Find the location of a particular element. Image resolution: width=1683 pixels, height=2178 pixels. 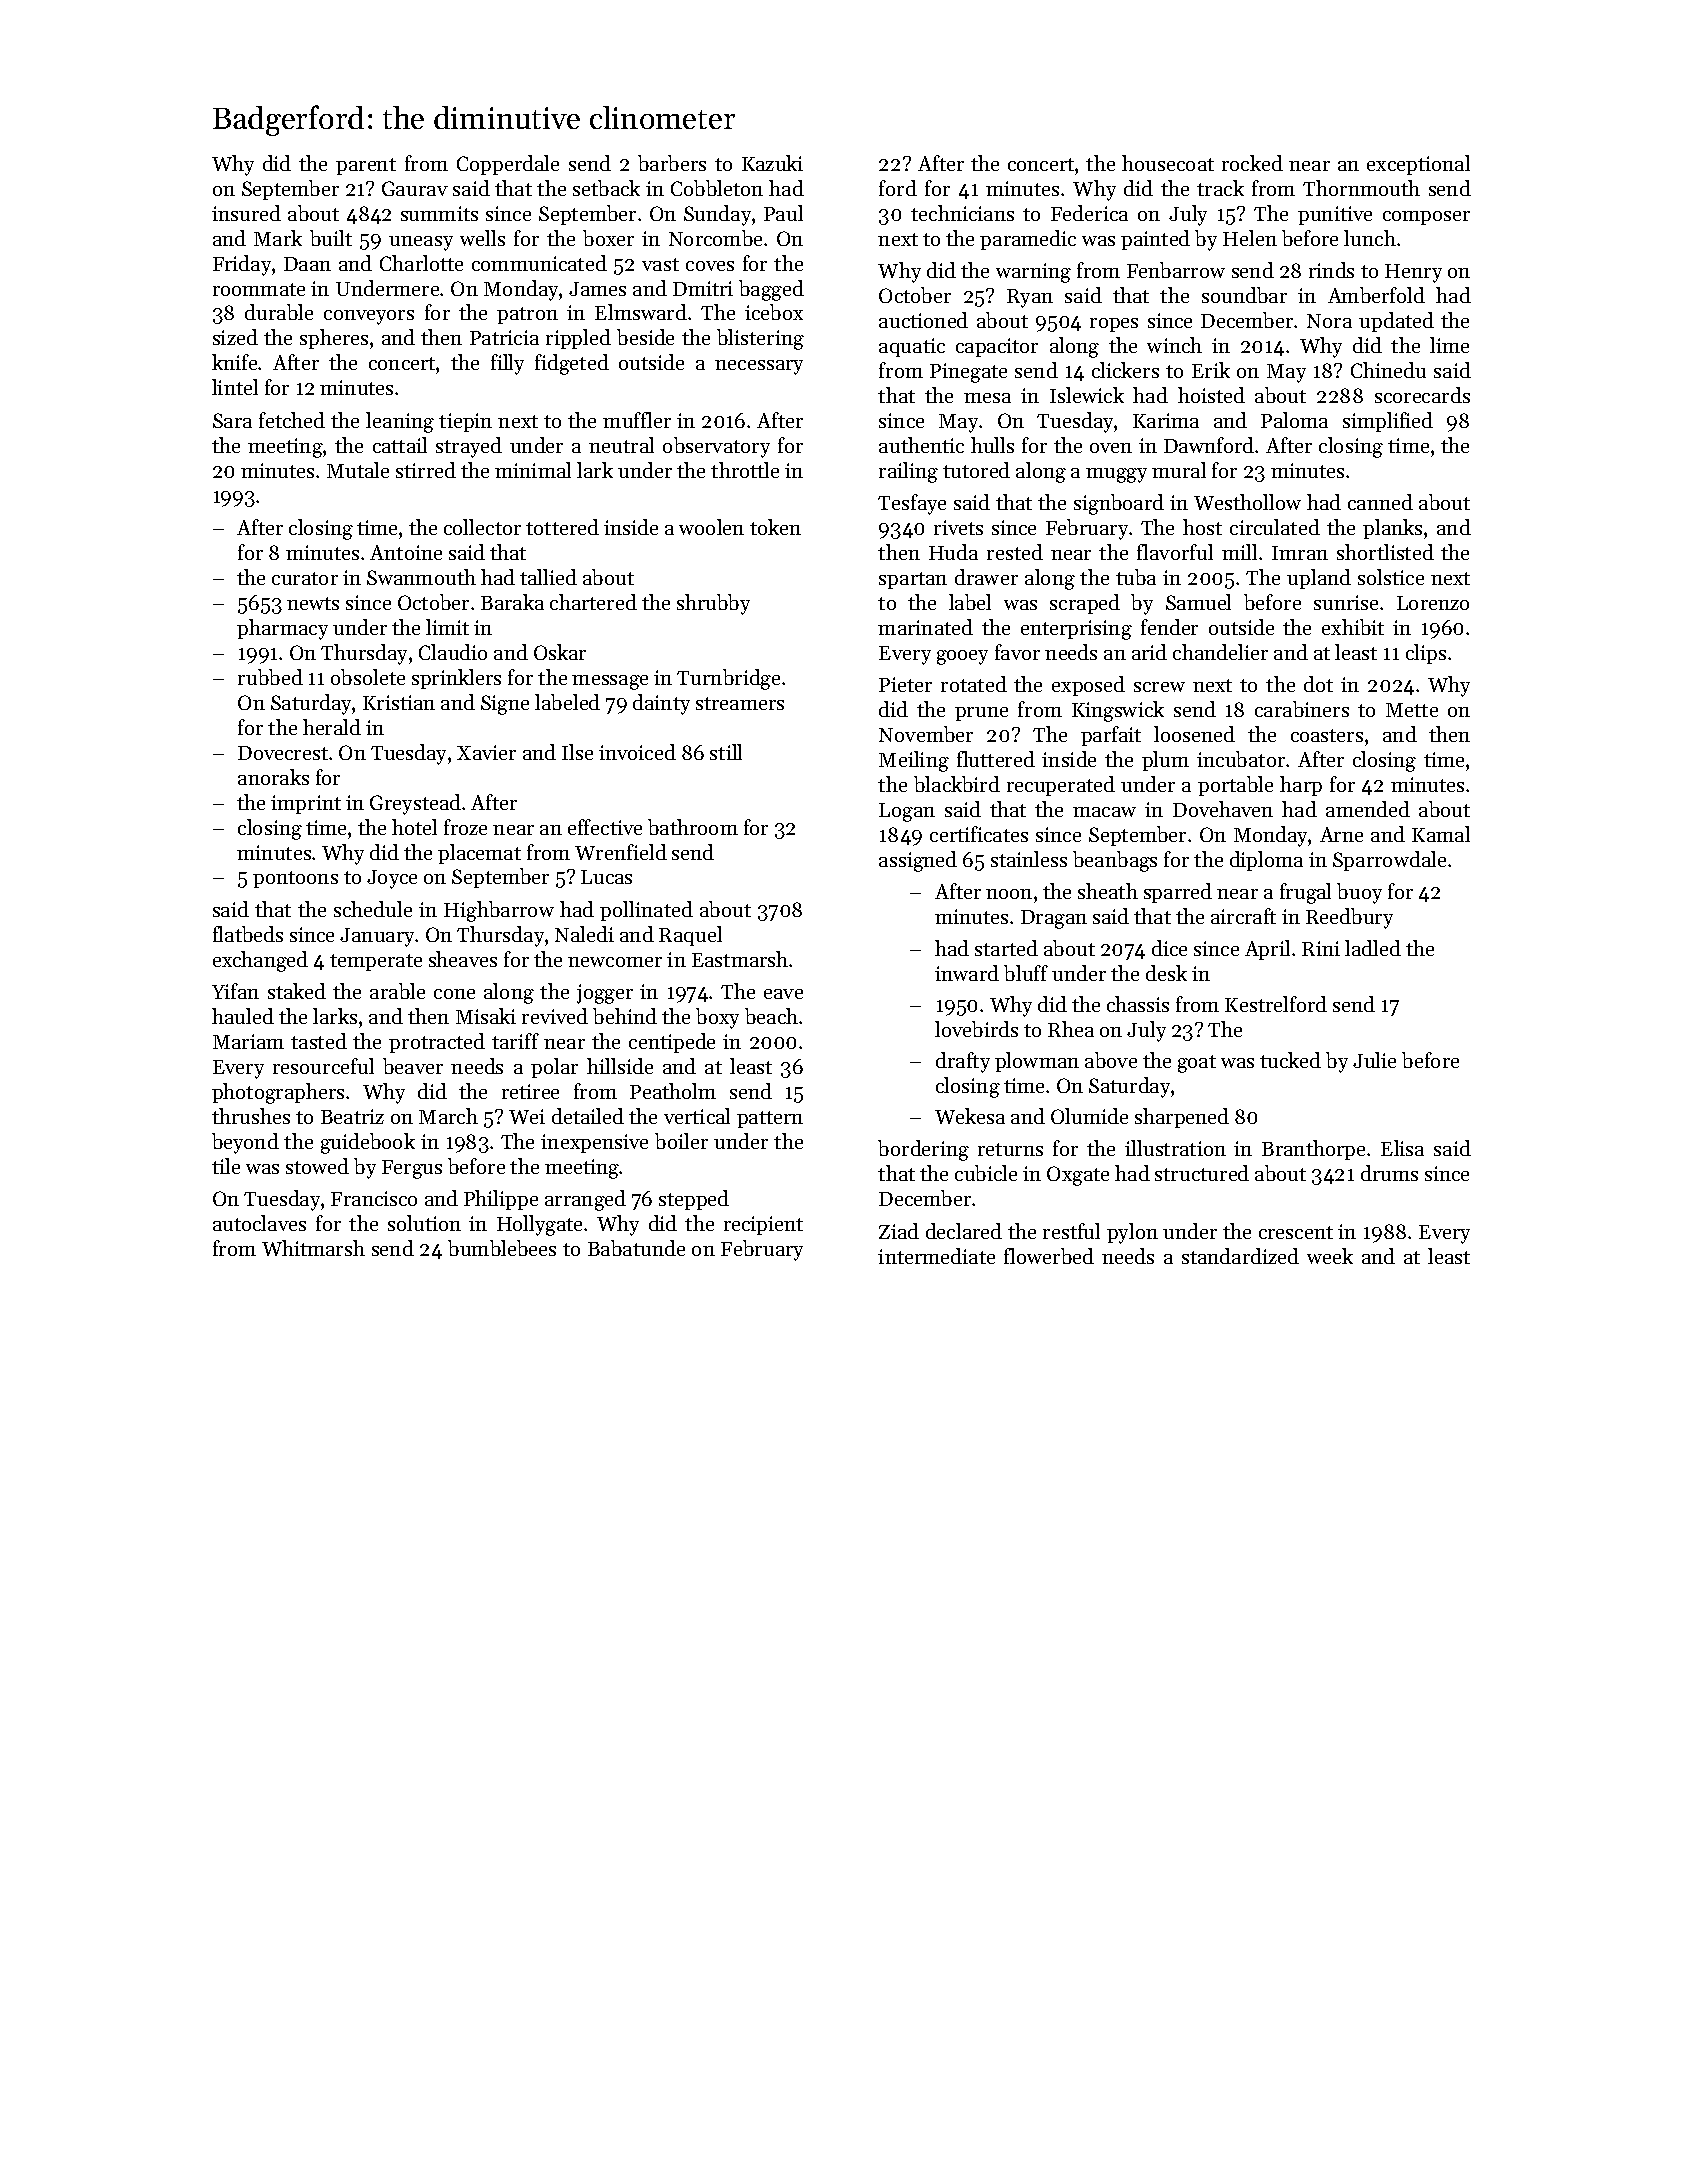

rested is located at coordinates (1015, 552).
